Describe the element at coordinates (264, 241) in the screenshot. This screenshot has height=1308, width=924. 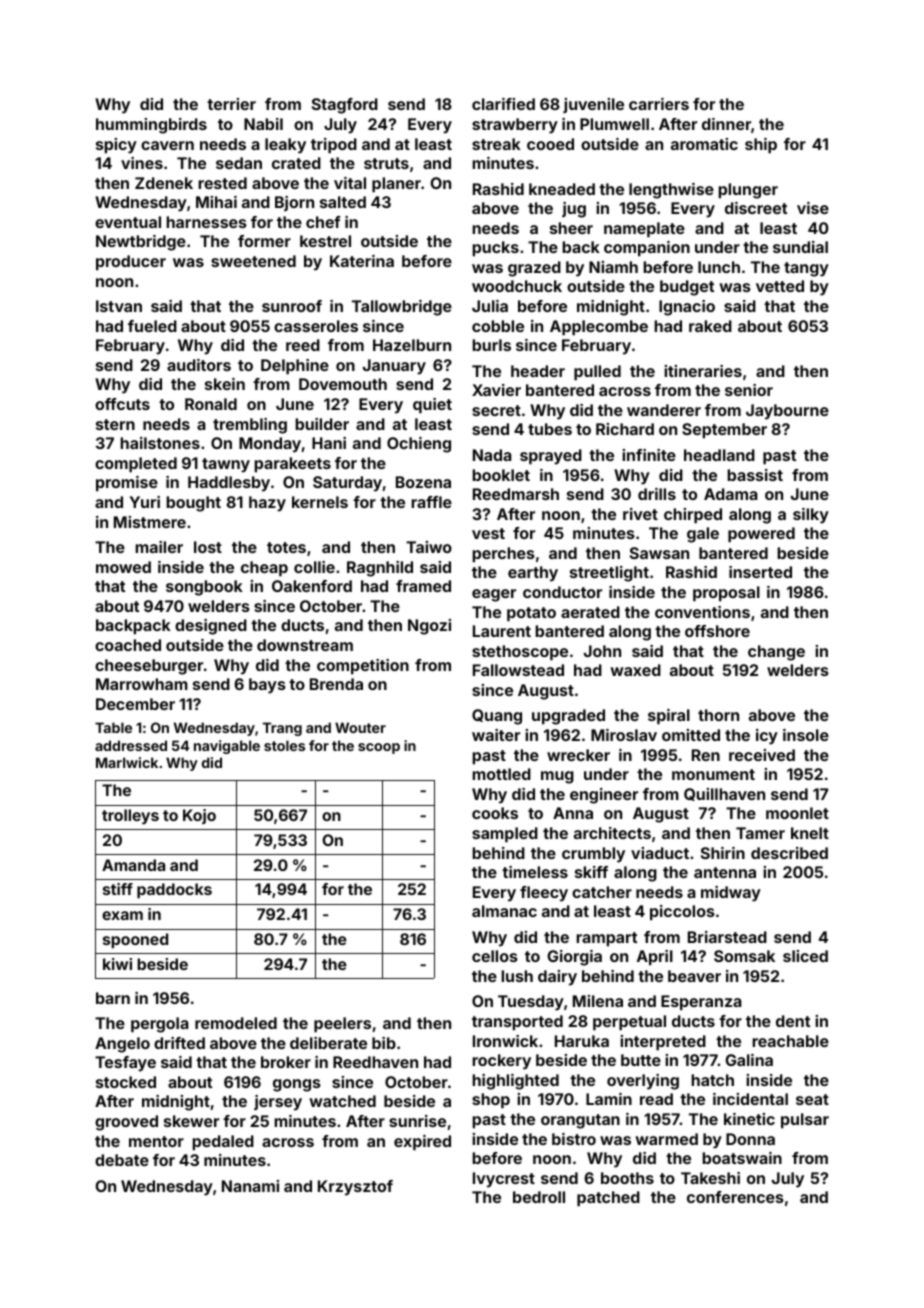
I see `former` at that location.
